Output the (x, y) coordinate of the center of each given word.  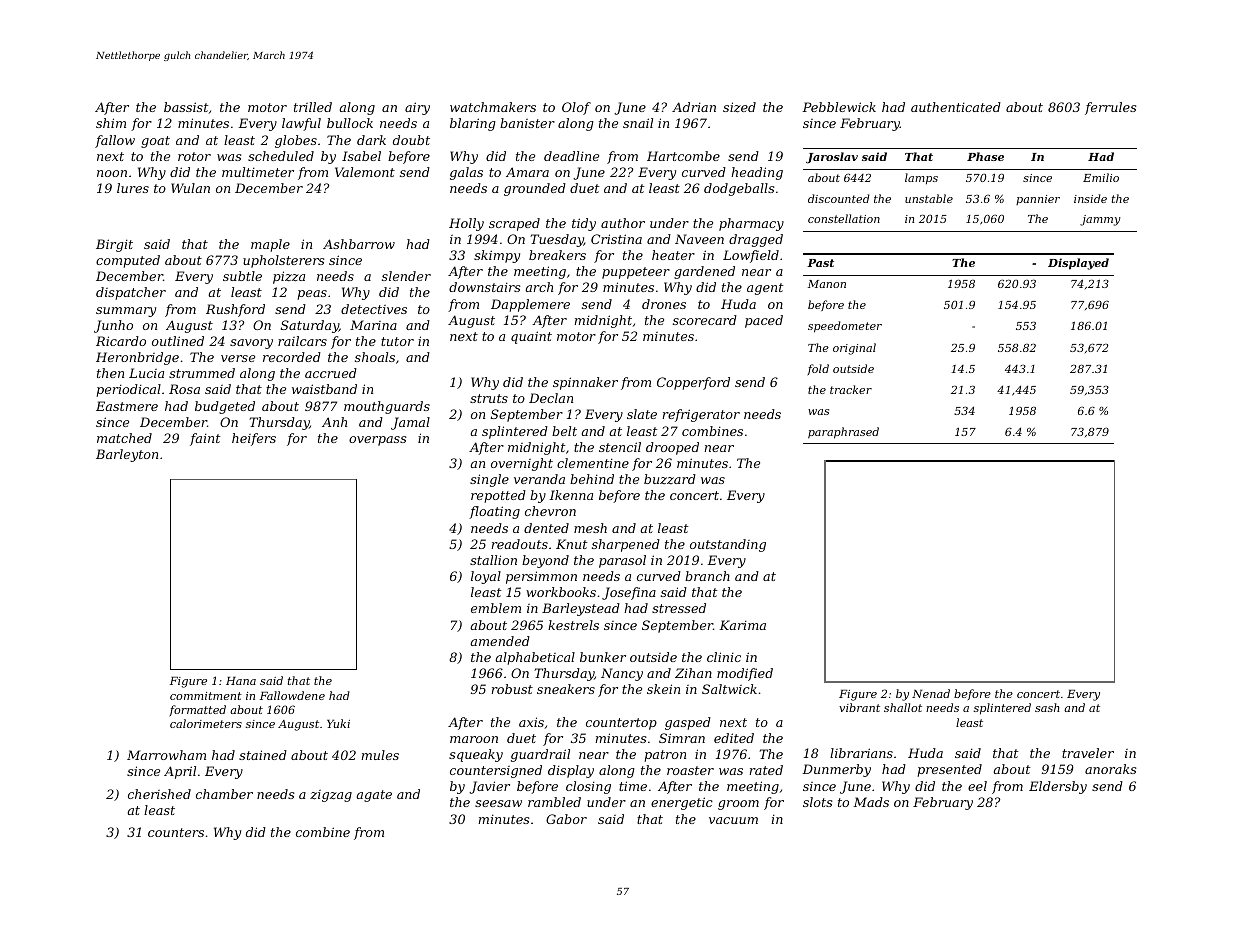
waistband (324, 389)
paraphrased (843, 433)
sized (739, 107)
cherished (159, 794)
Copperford (693, 383)
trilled (313, 107)
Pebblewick (839, 107)
